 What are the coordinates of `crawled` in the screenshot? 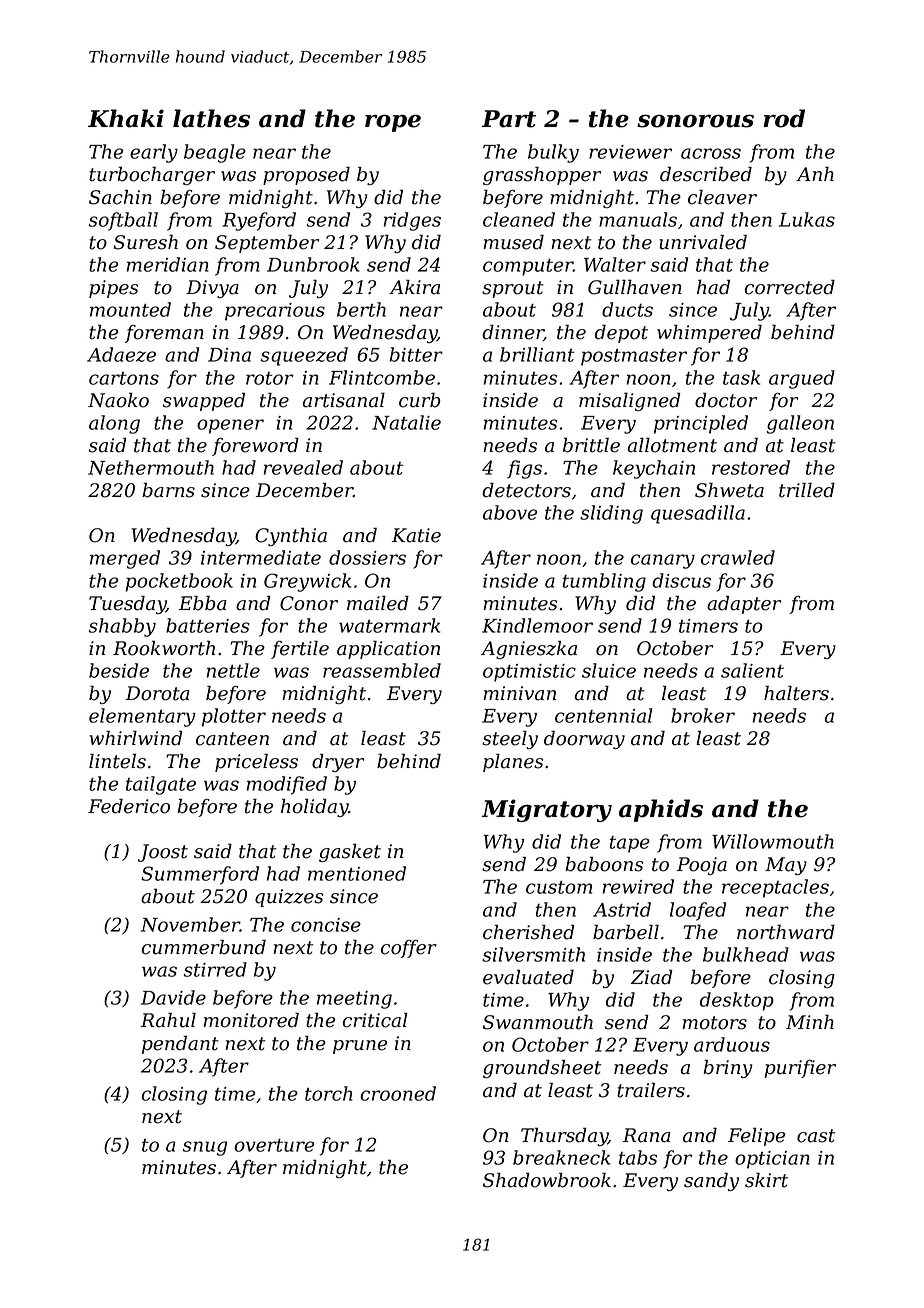 It's located at (738, 557).
